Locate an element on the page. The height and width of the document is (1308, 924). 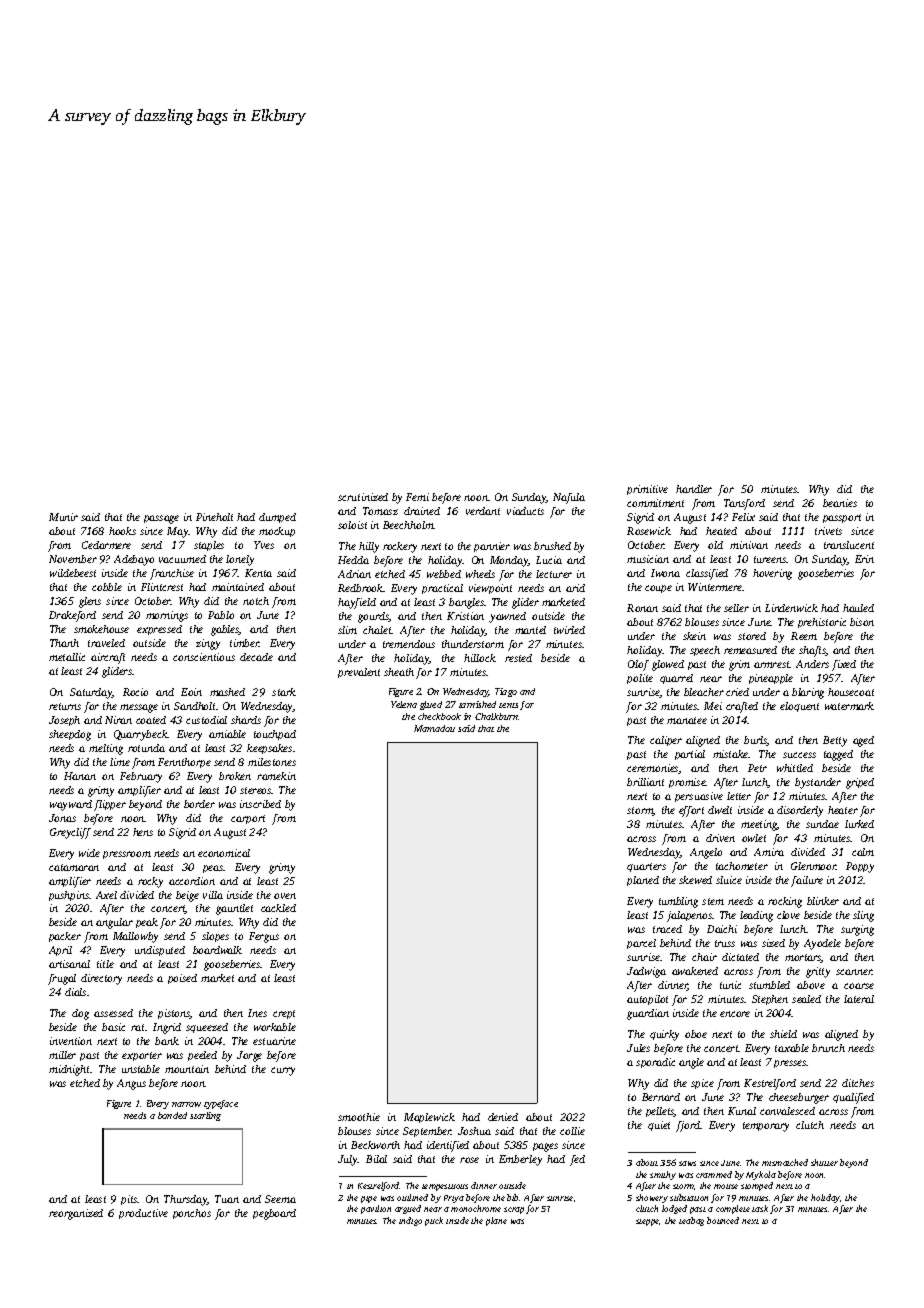
Munir is located at coordinates (63, 517).
